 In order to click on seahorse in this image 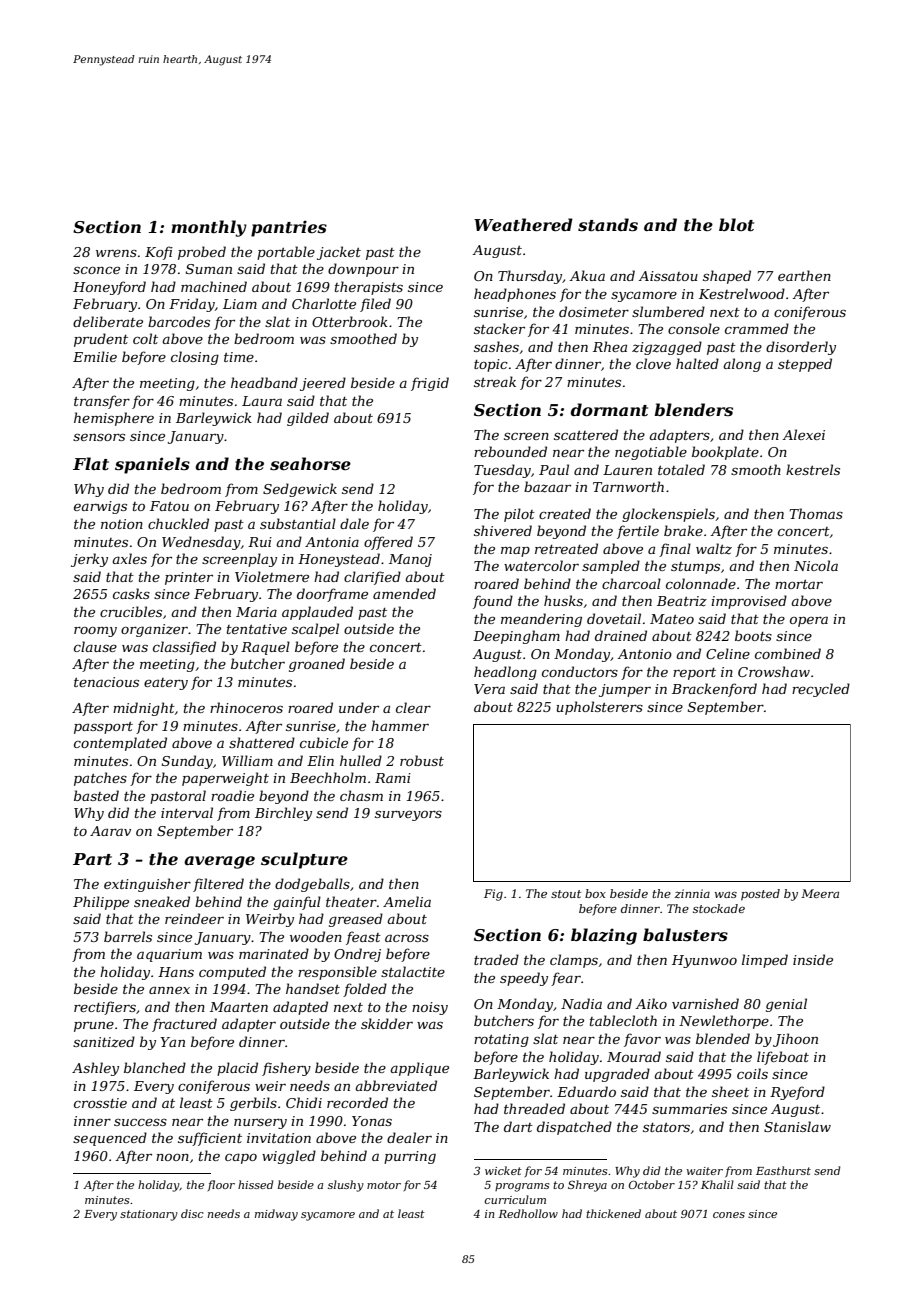, I will do `click(310, 463)`.
